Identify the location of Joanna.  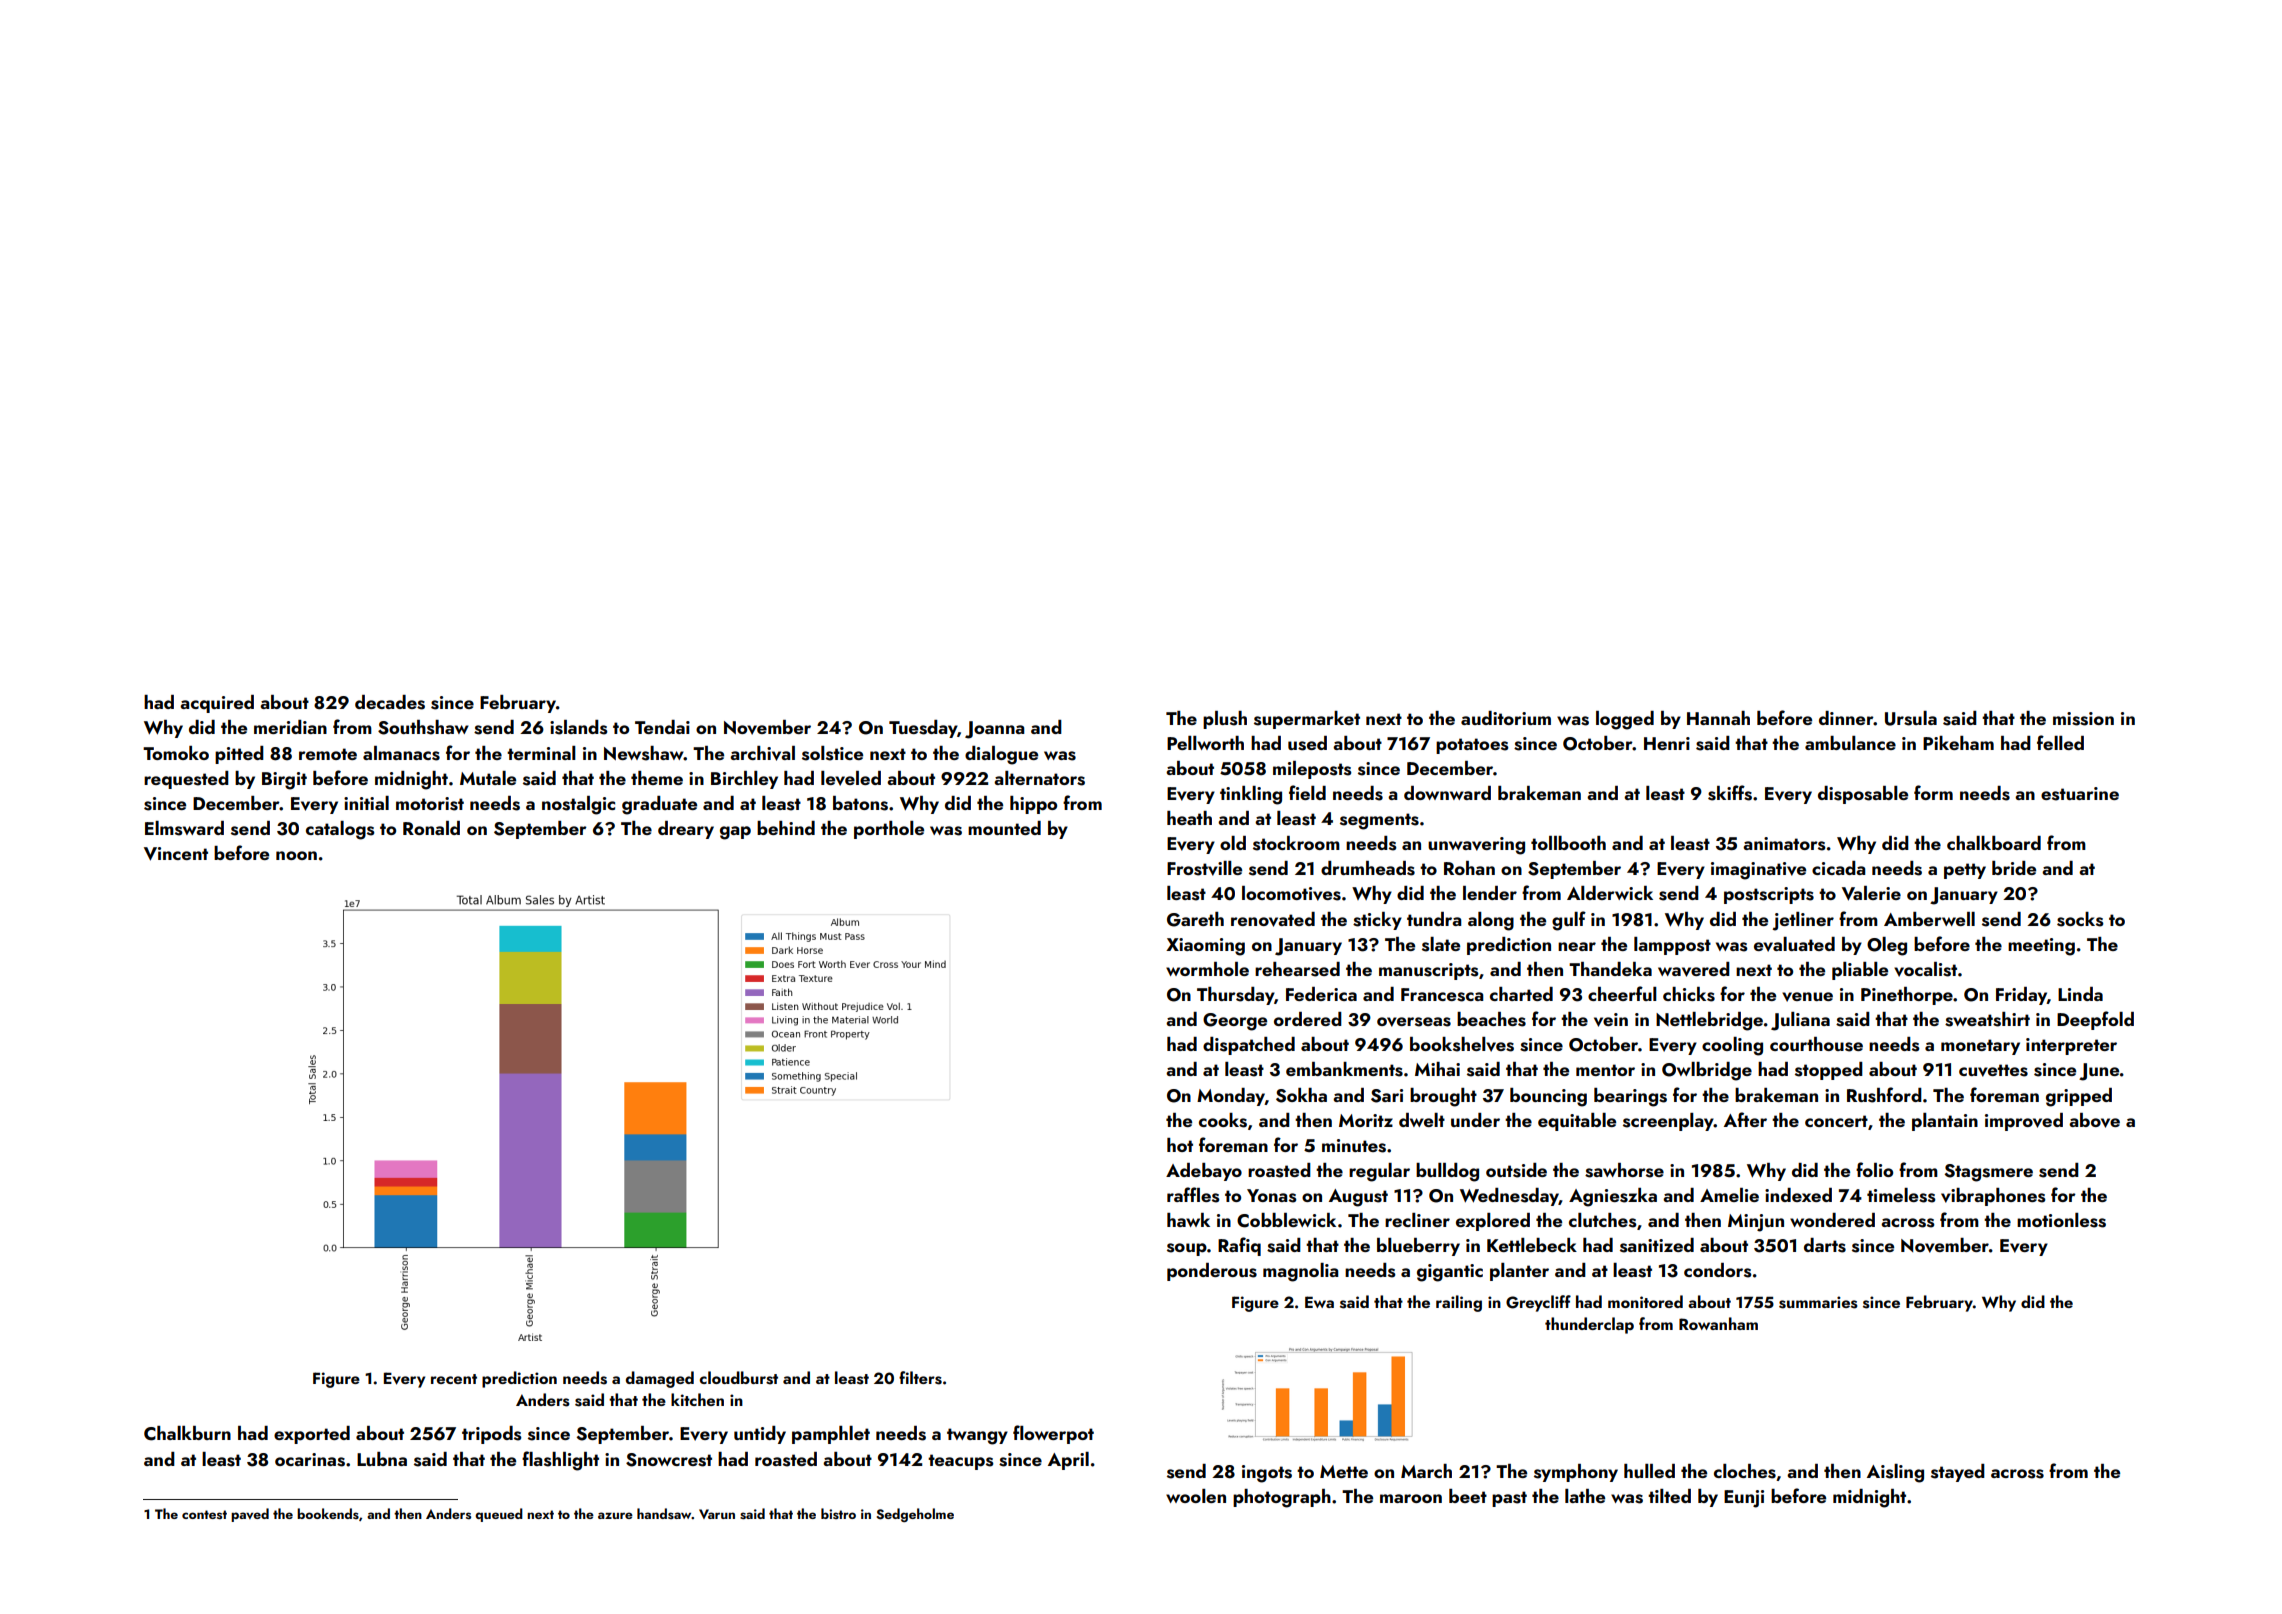
(994, 730).
